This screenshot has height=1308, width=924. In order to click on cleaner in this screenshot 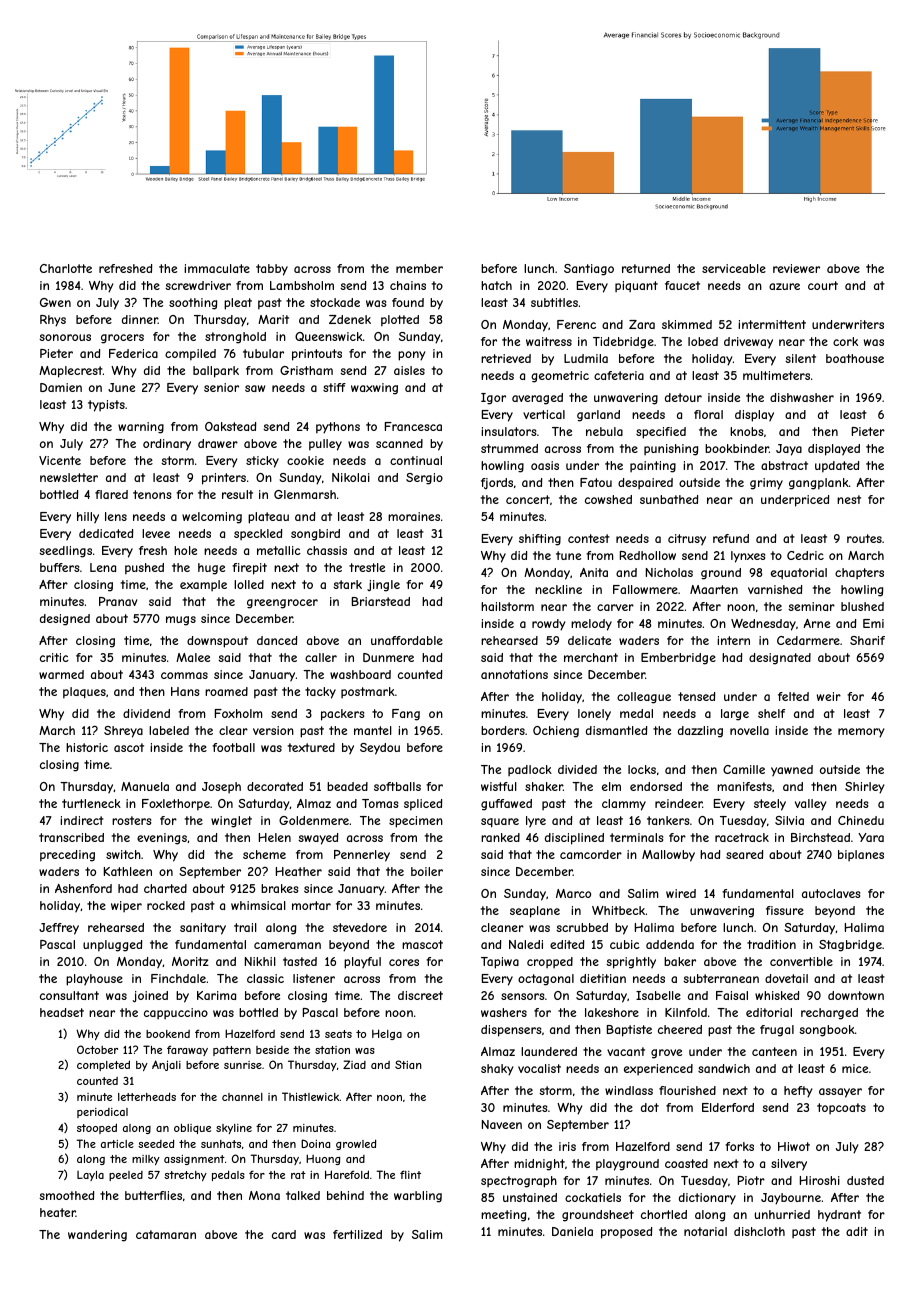, I will do `click(502, 927)`.
